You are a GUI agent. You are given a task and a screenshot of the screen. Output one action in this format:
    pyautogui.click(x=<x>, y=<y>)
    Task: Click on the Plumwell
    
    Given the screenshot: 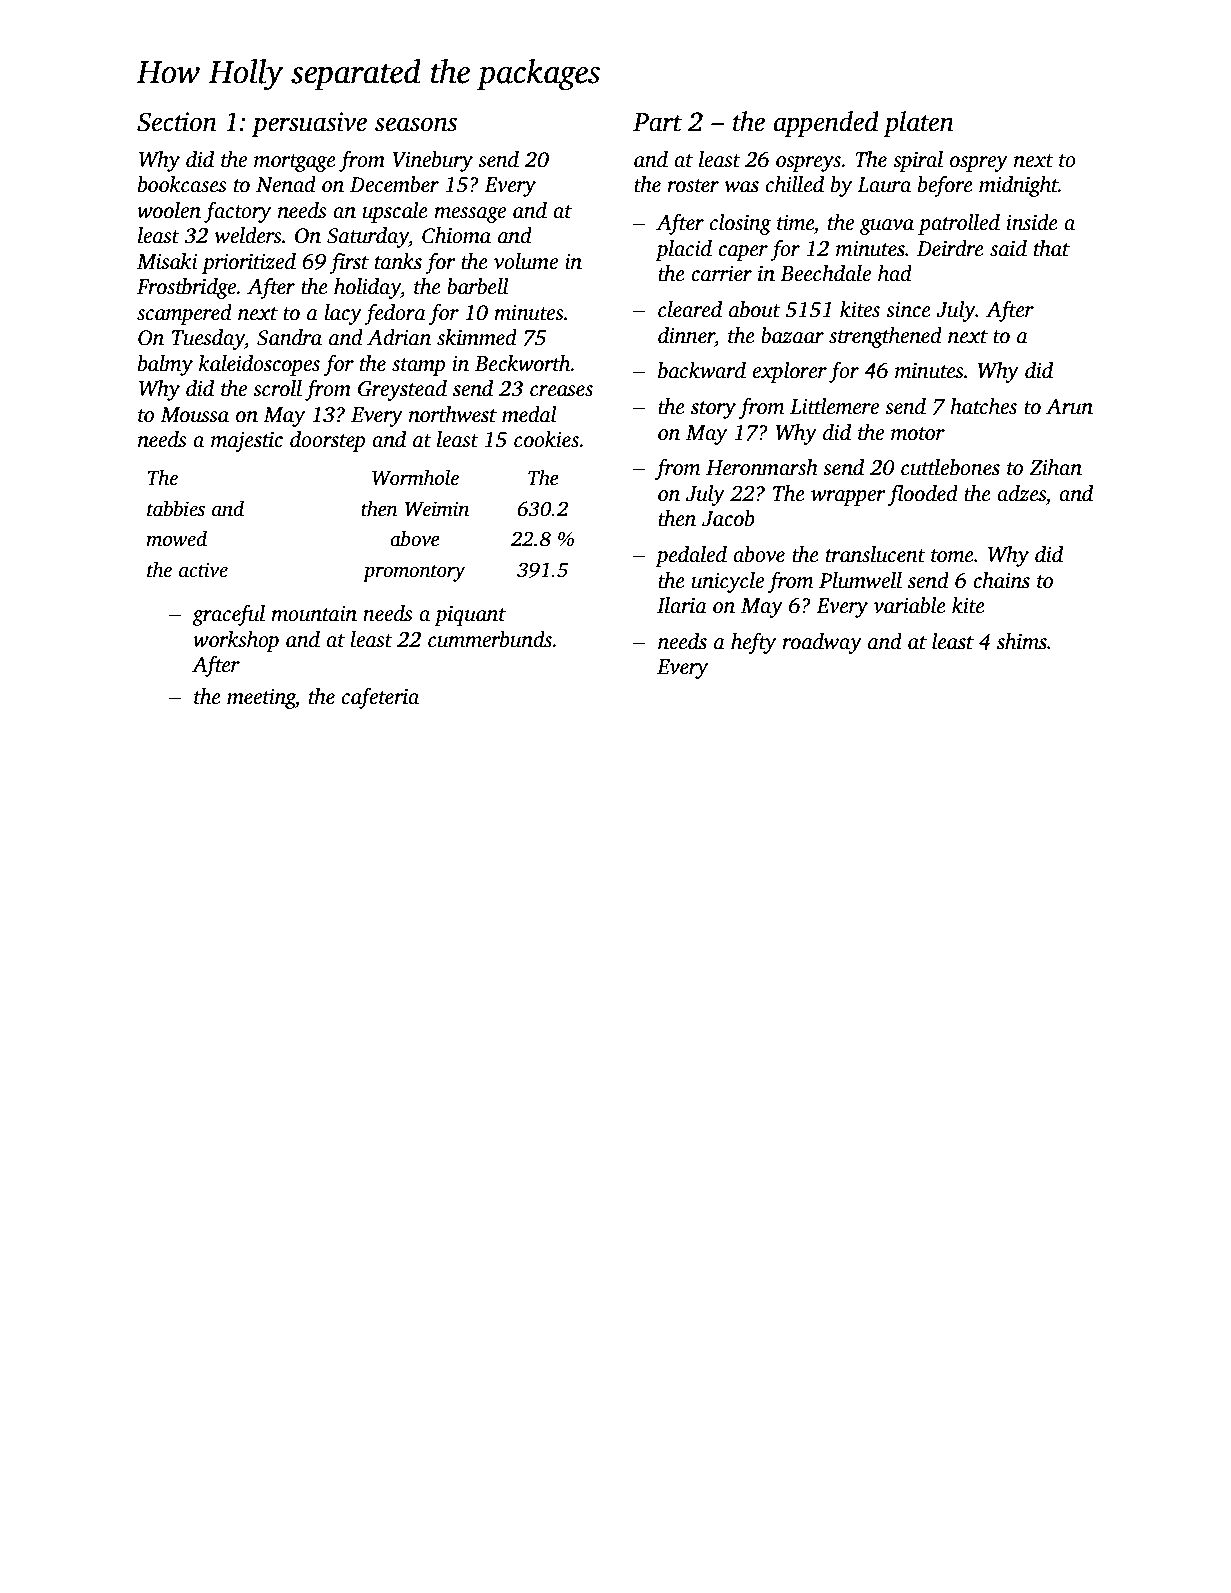 What is the action you would take?
    pyautogui.click(x=860, y=580)
